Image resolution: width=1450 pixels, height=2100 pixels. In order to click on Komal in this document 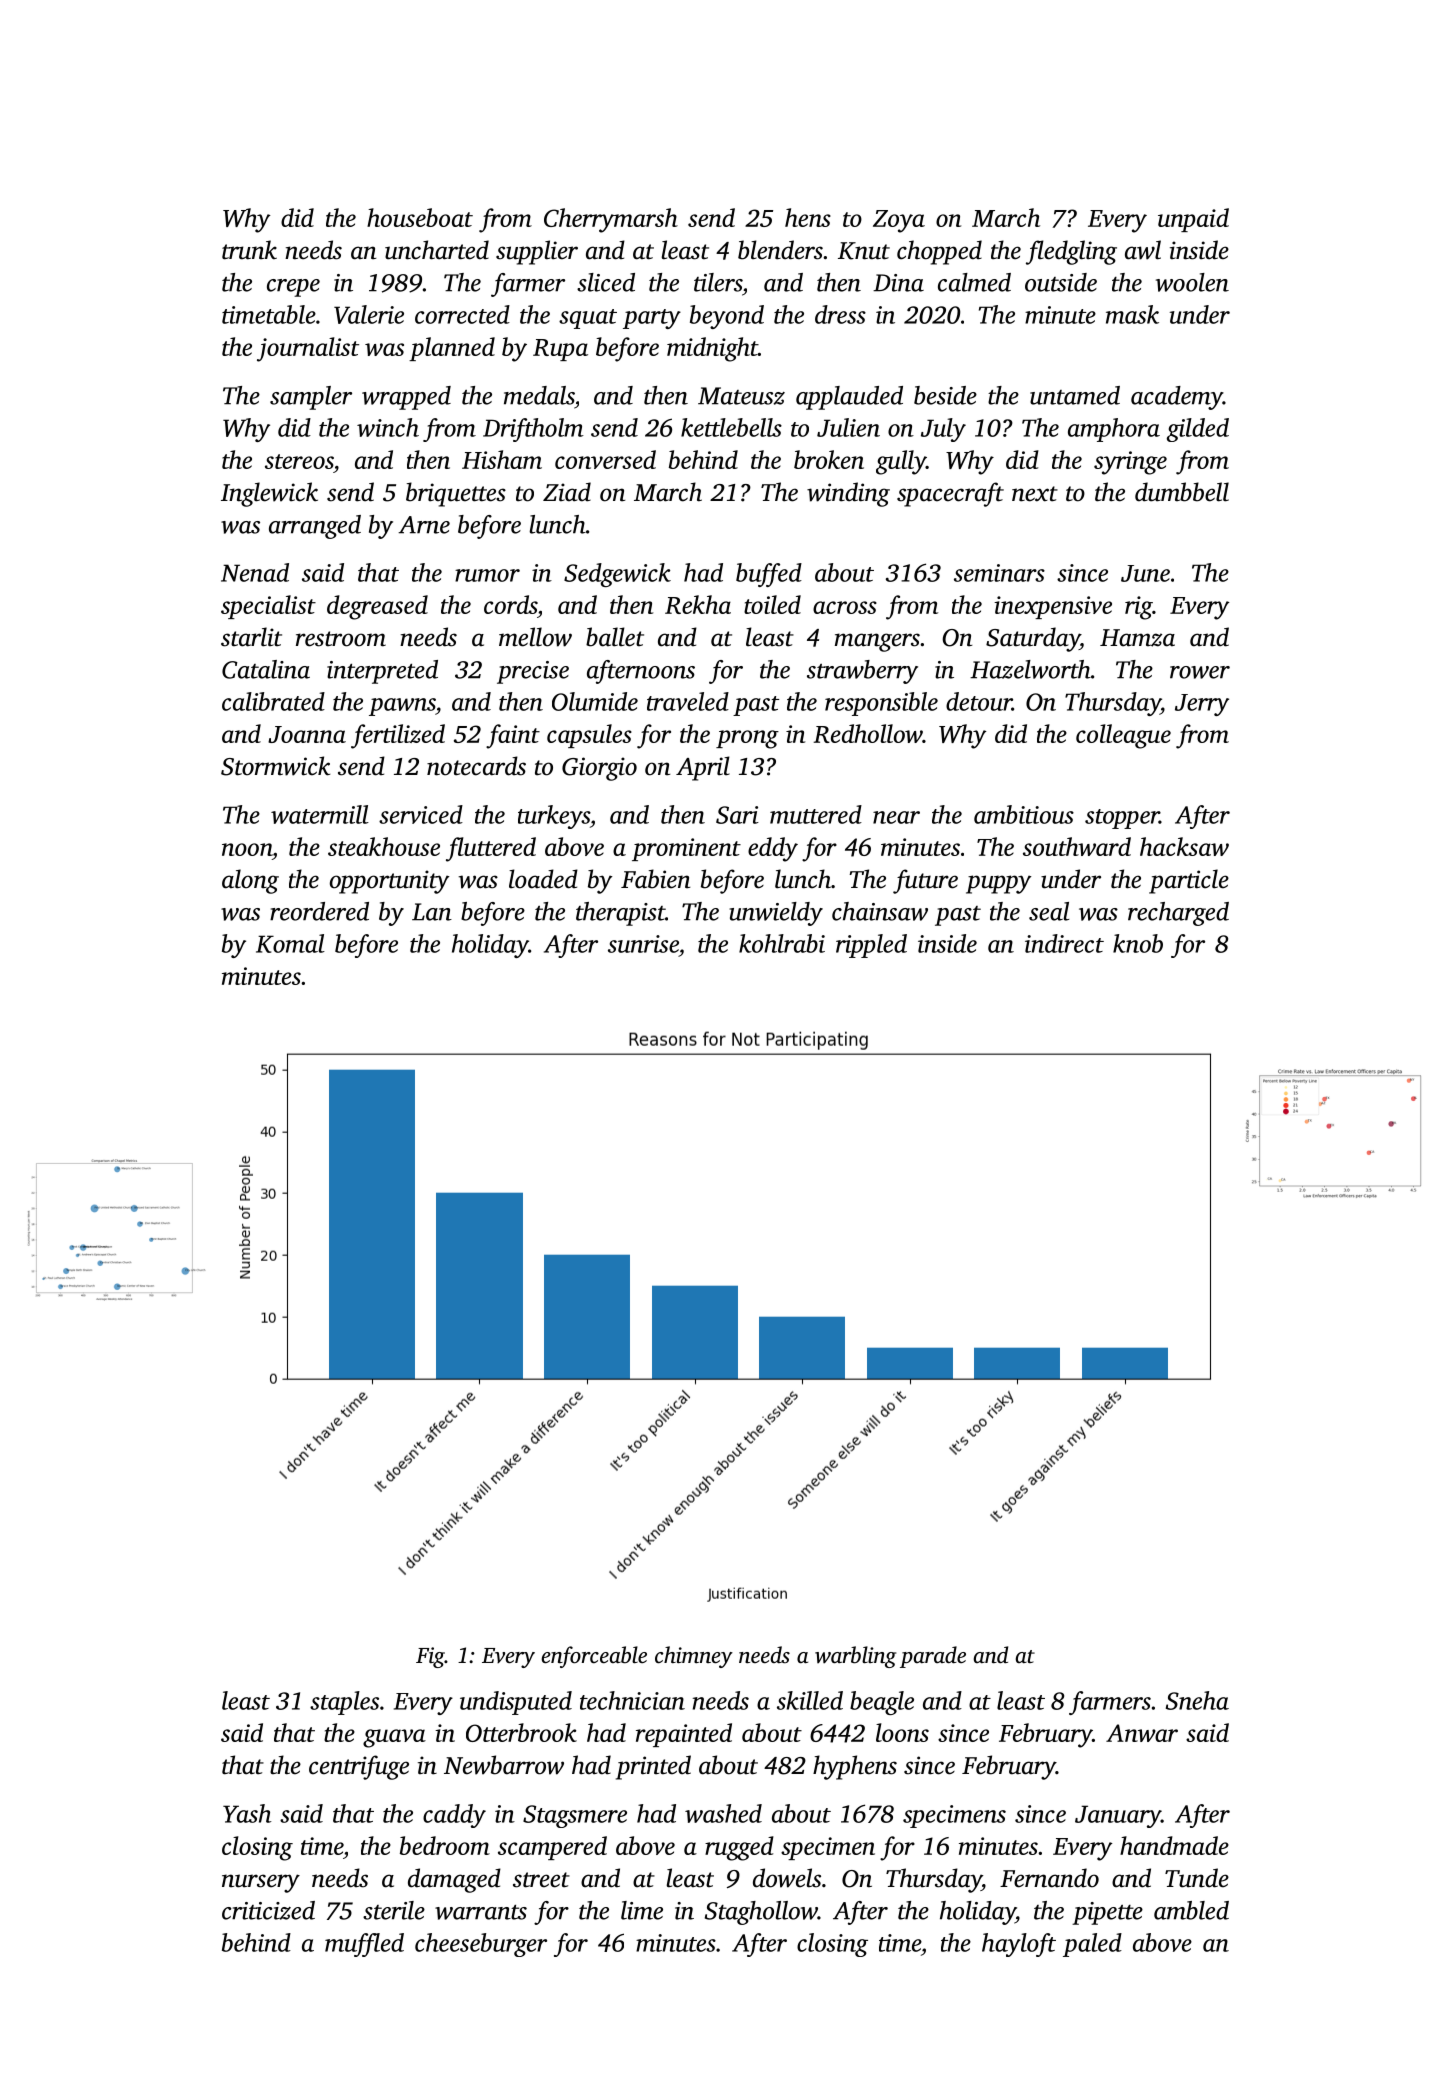, I will do `click(290, 943)`.
